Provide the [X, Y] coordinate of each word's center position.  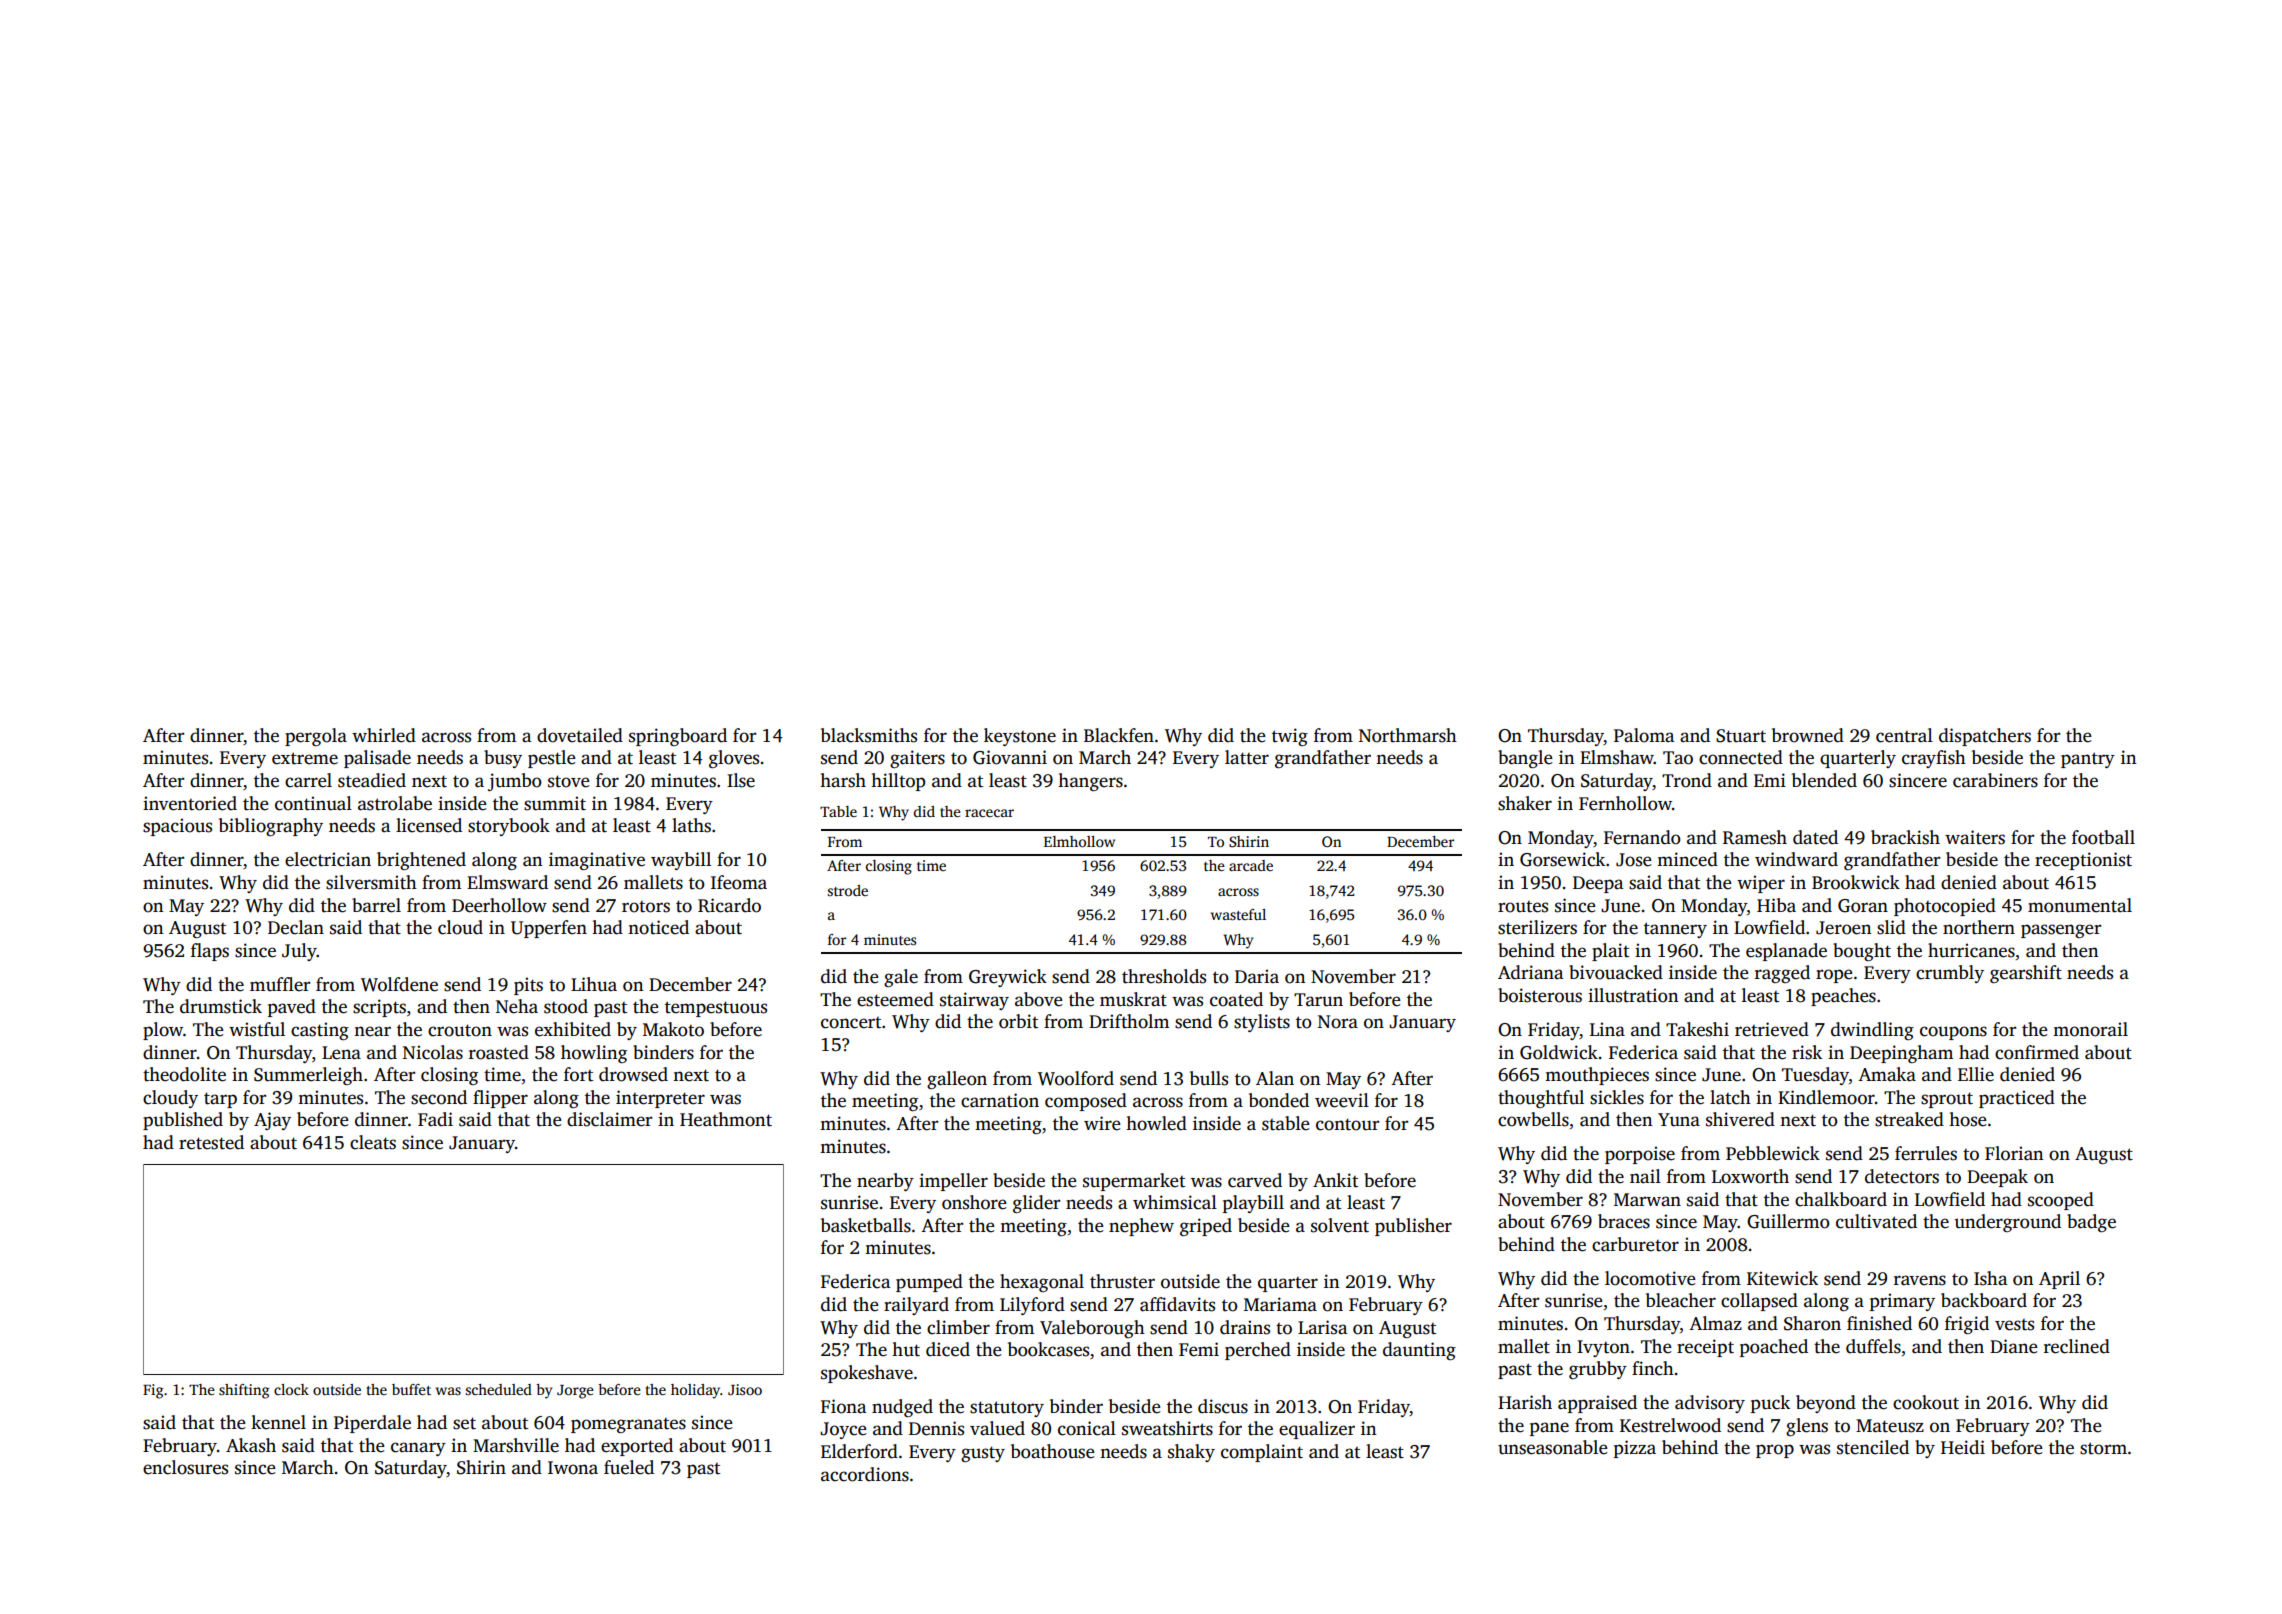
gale [901, 978]
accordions [865, 1474]
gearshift [2026, 974]
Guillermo [1788, 1221]
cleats [373, 1142]
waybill [681, 861]
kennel [278, 1422]
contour [1347, 1124]
